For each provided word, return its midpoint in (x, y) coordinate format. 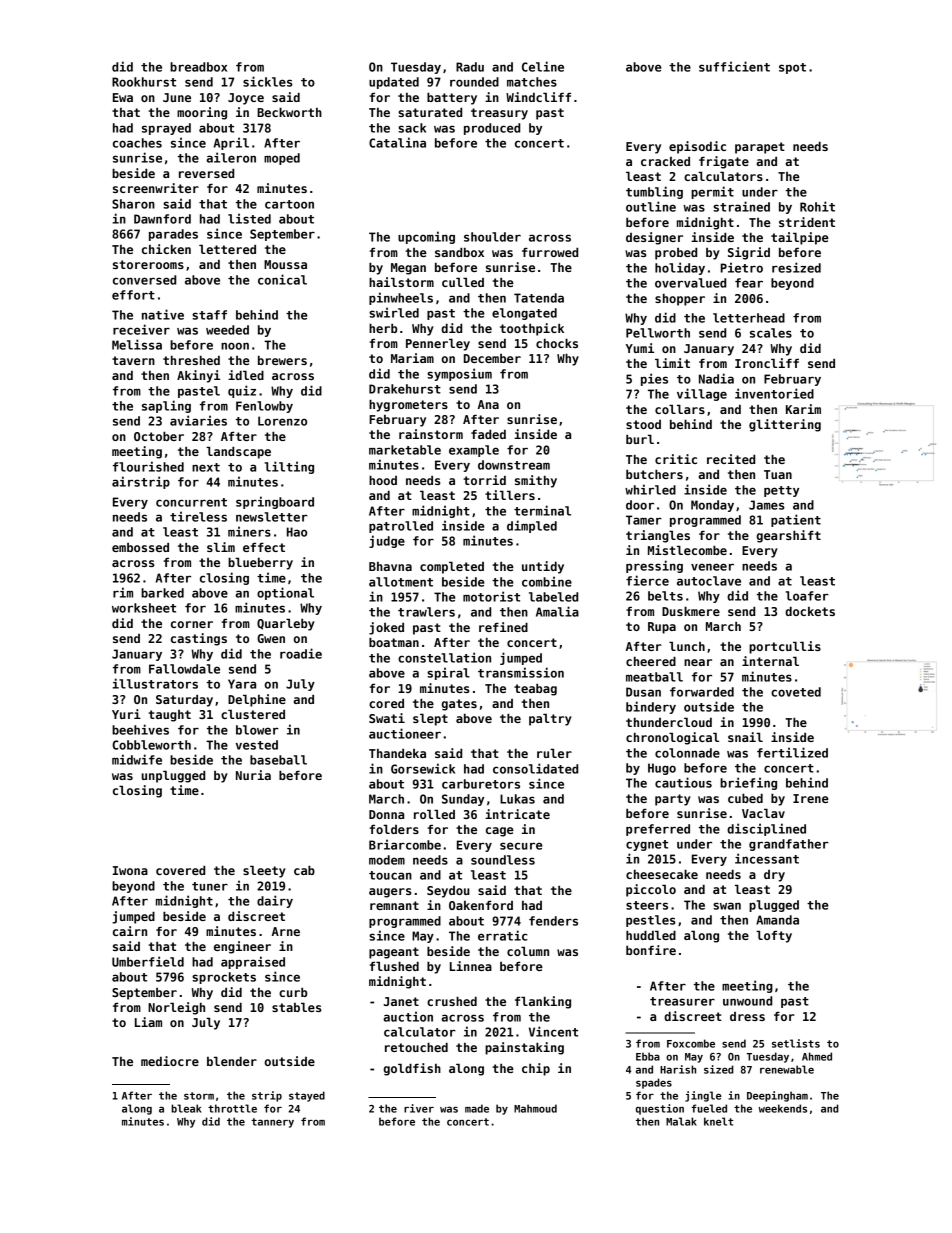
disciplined (766, 829)
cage (500, 832)
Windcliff (538, 97)
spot (792, 68)
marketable (405, 450)
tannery (272, 1123)
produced (492, 129)
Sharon (133, 204)
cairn (130, 931)
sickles (268, 81)
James (767, 505)
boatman (394, 642)
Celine (543, 66)
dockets (810, 611)
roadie (301, 653)
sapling (166, 406)
